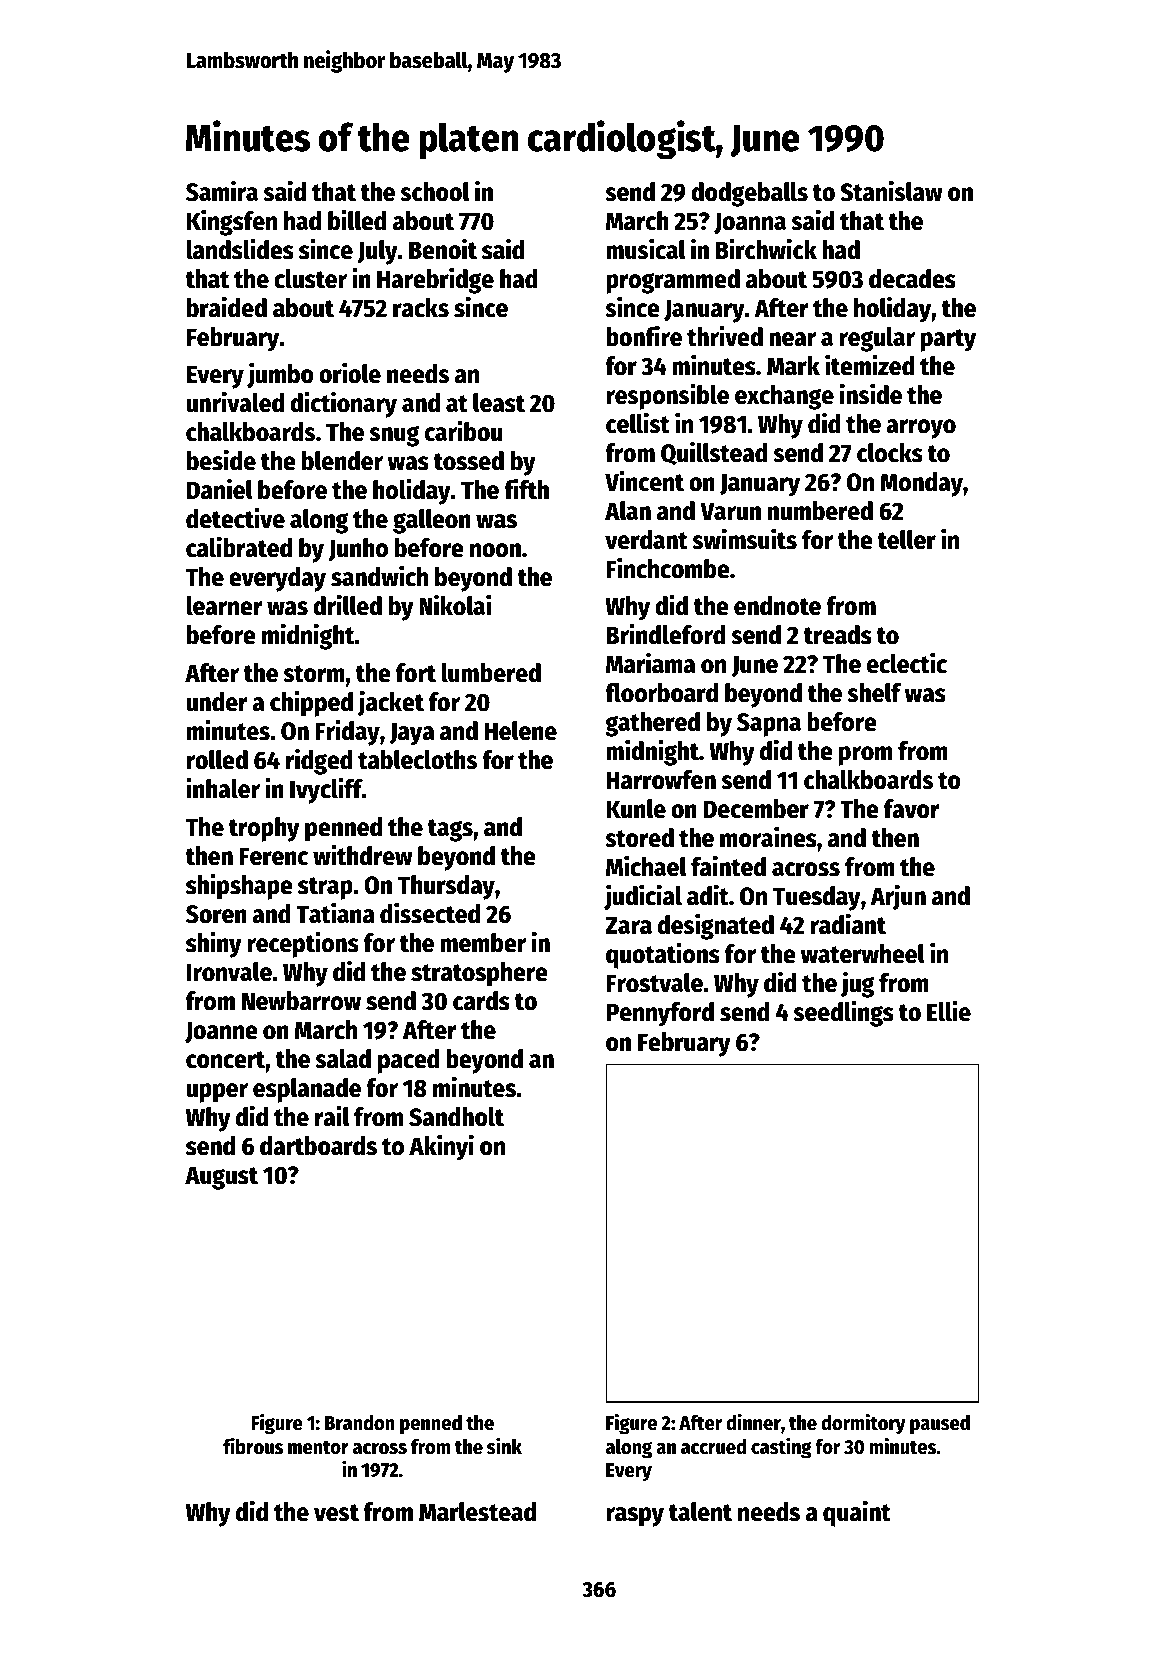  Describe the element at coordinates (336, 1513) in the screenshot. I see `vest` at that location.
